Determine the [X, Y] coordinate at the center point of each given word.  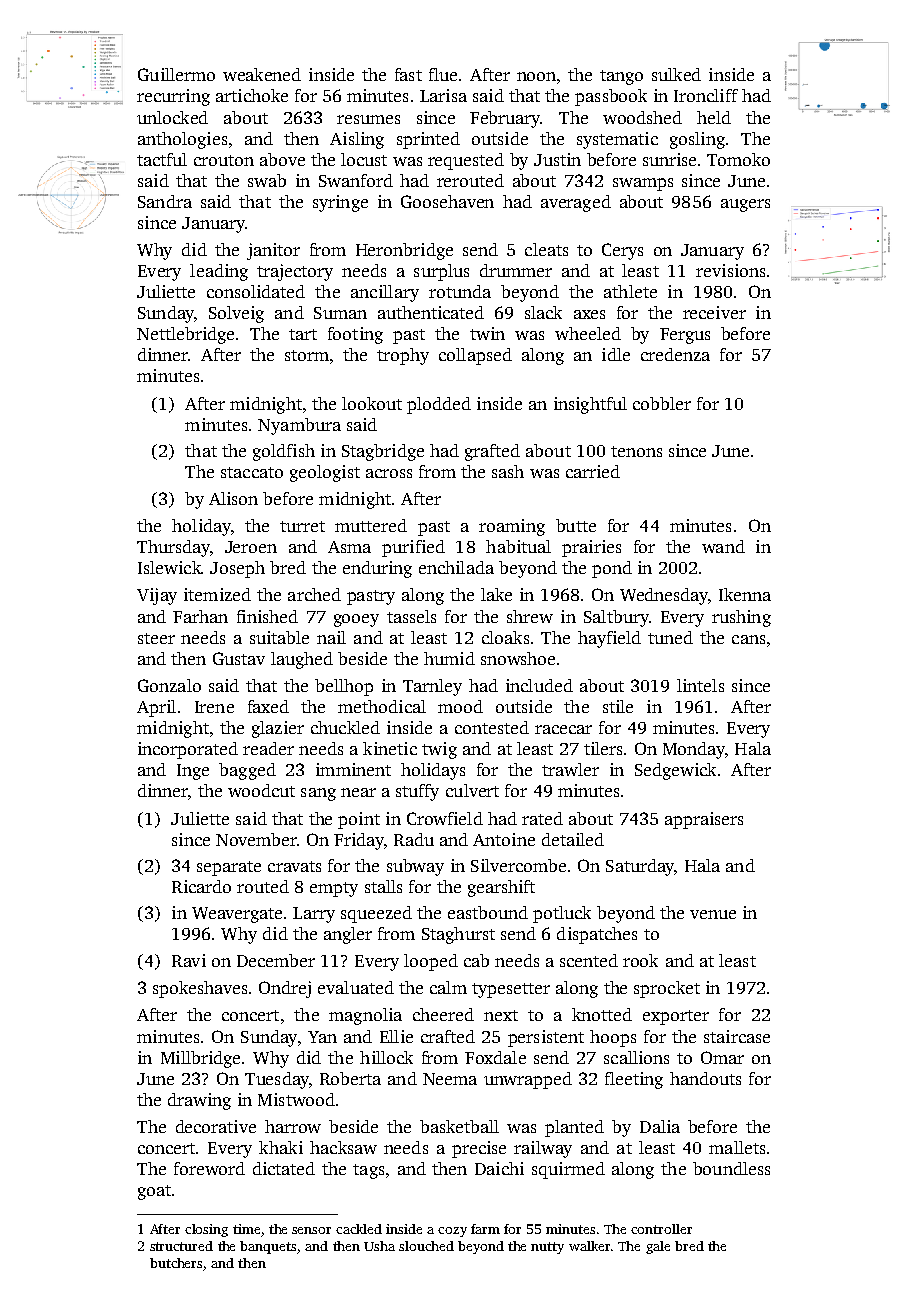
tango [621, 77]
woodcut [261, 790]
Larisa [443, 95]
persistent [546, 1038]
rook [640, 960]
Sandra [165, 201]
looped [431, 962]
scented [589, 960]
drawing [199, 1101]
